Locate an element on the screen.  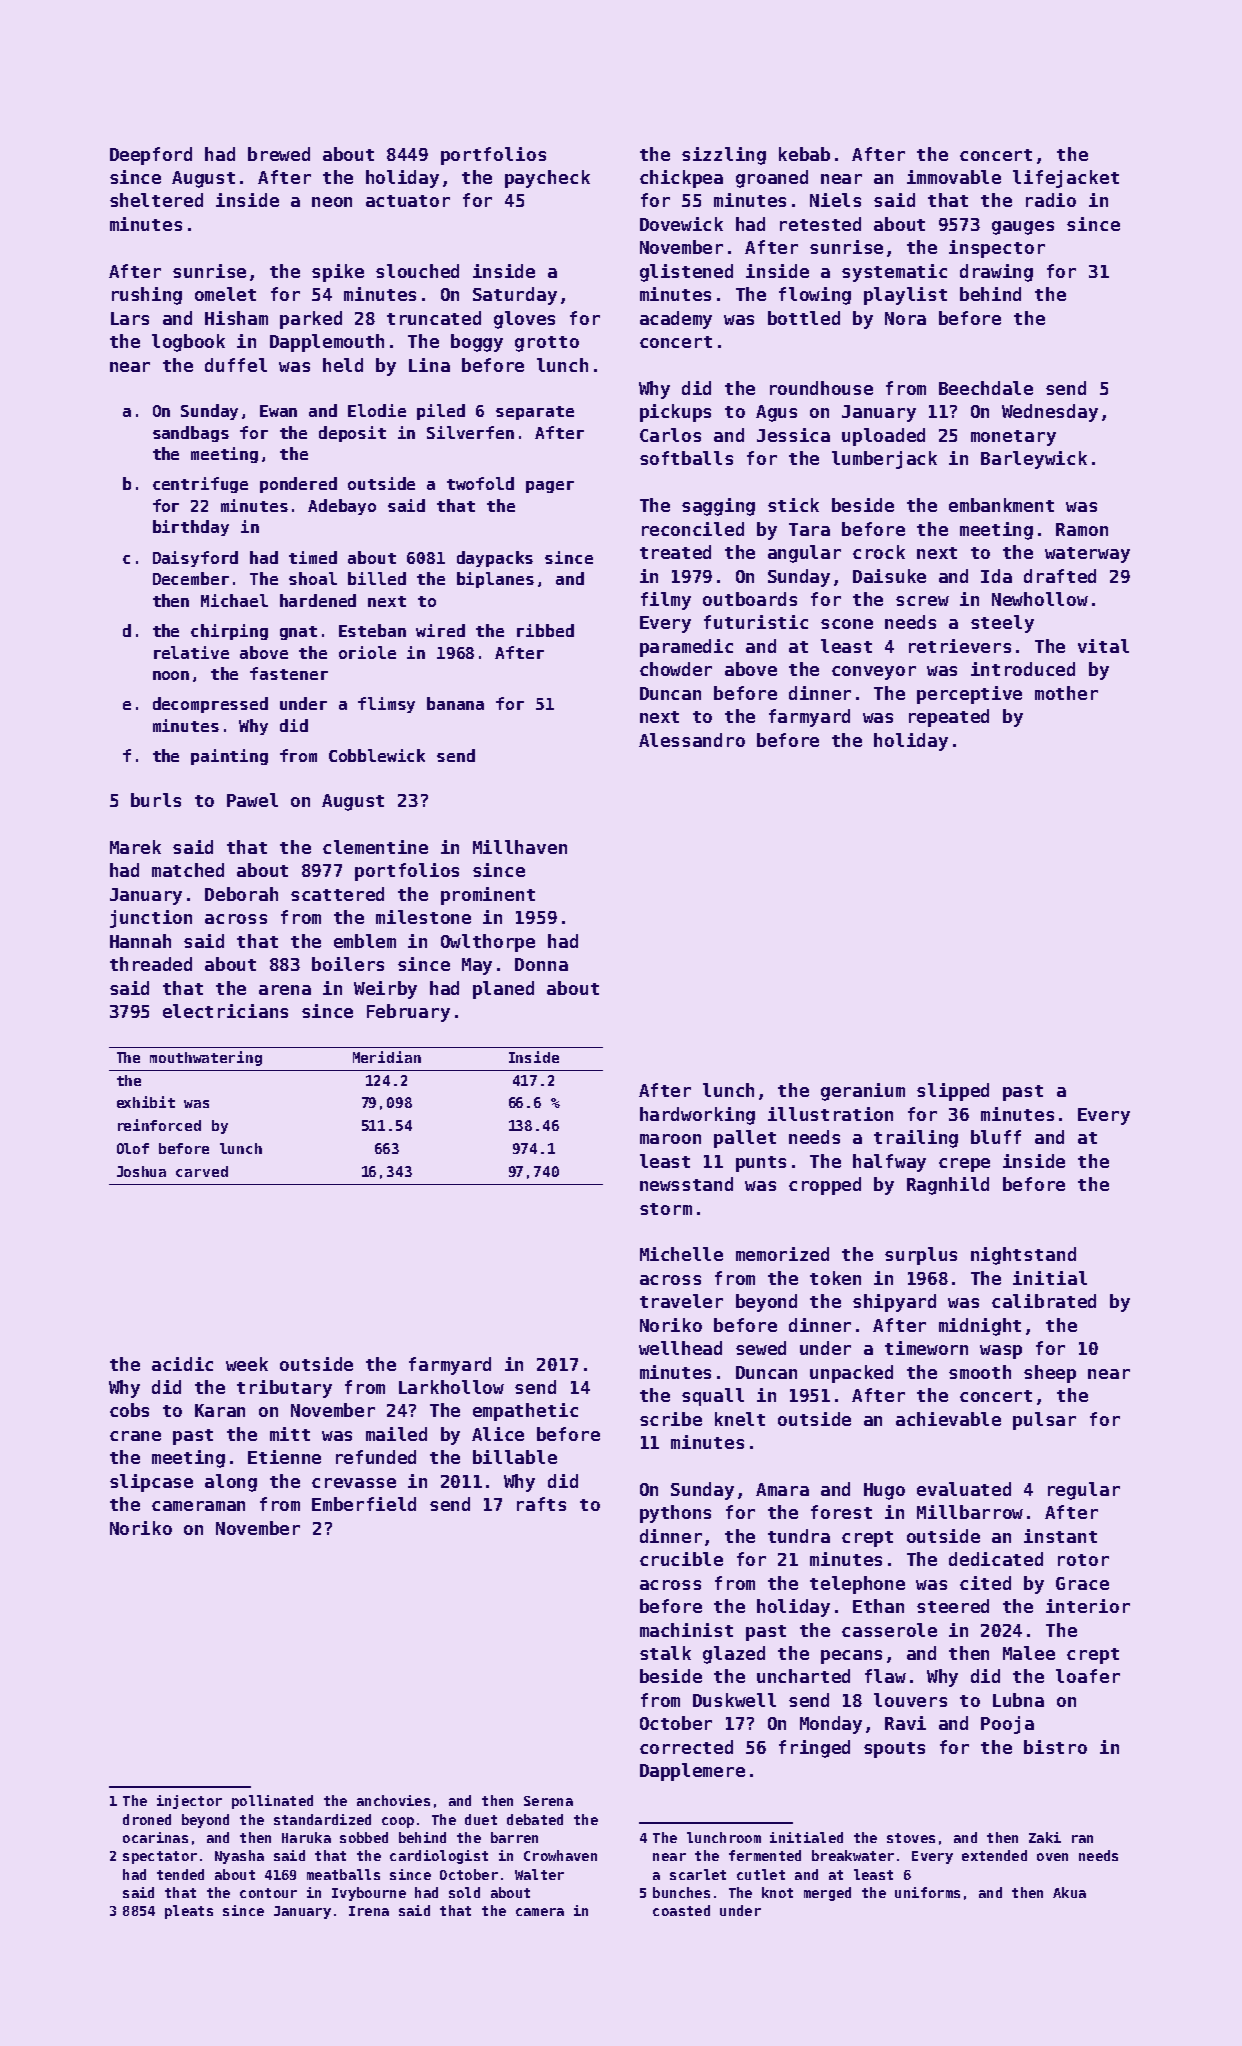
Emberfield is located at coordinates (364, 1504).
